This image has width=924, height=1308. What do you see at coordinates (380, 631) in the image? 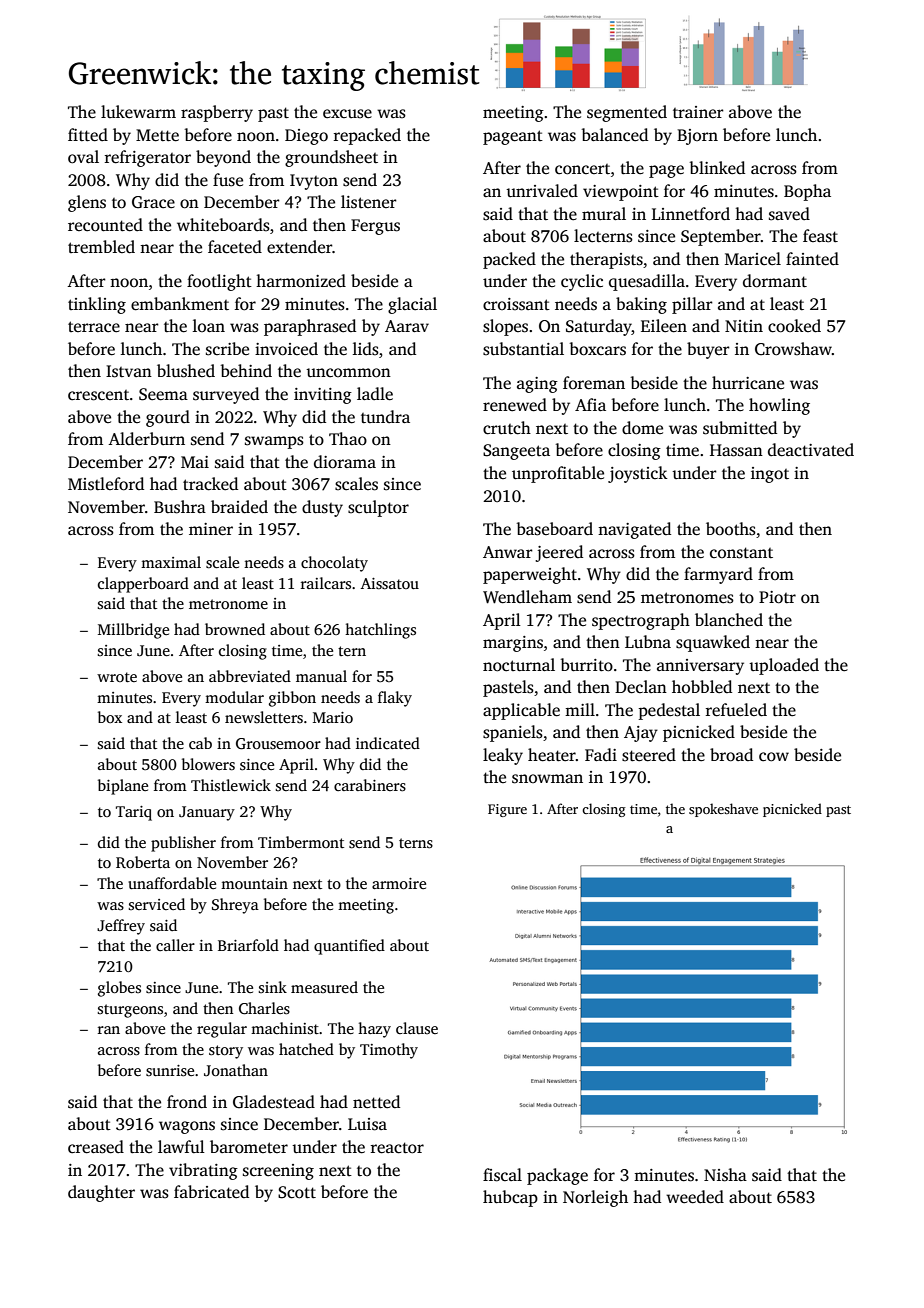
I see `hatchlings` at bounding box center [380, 631].
